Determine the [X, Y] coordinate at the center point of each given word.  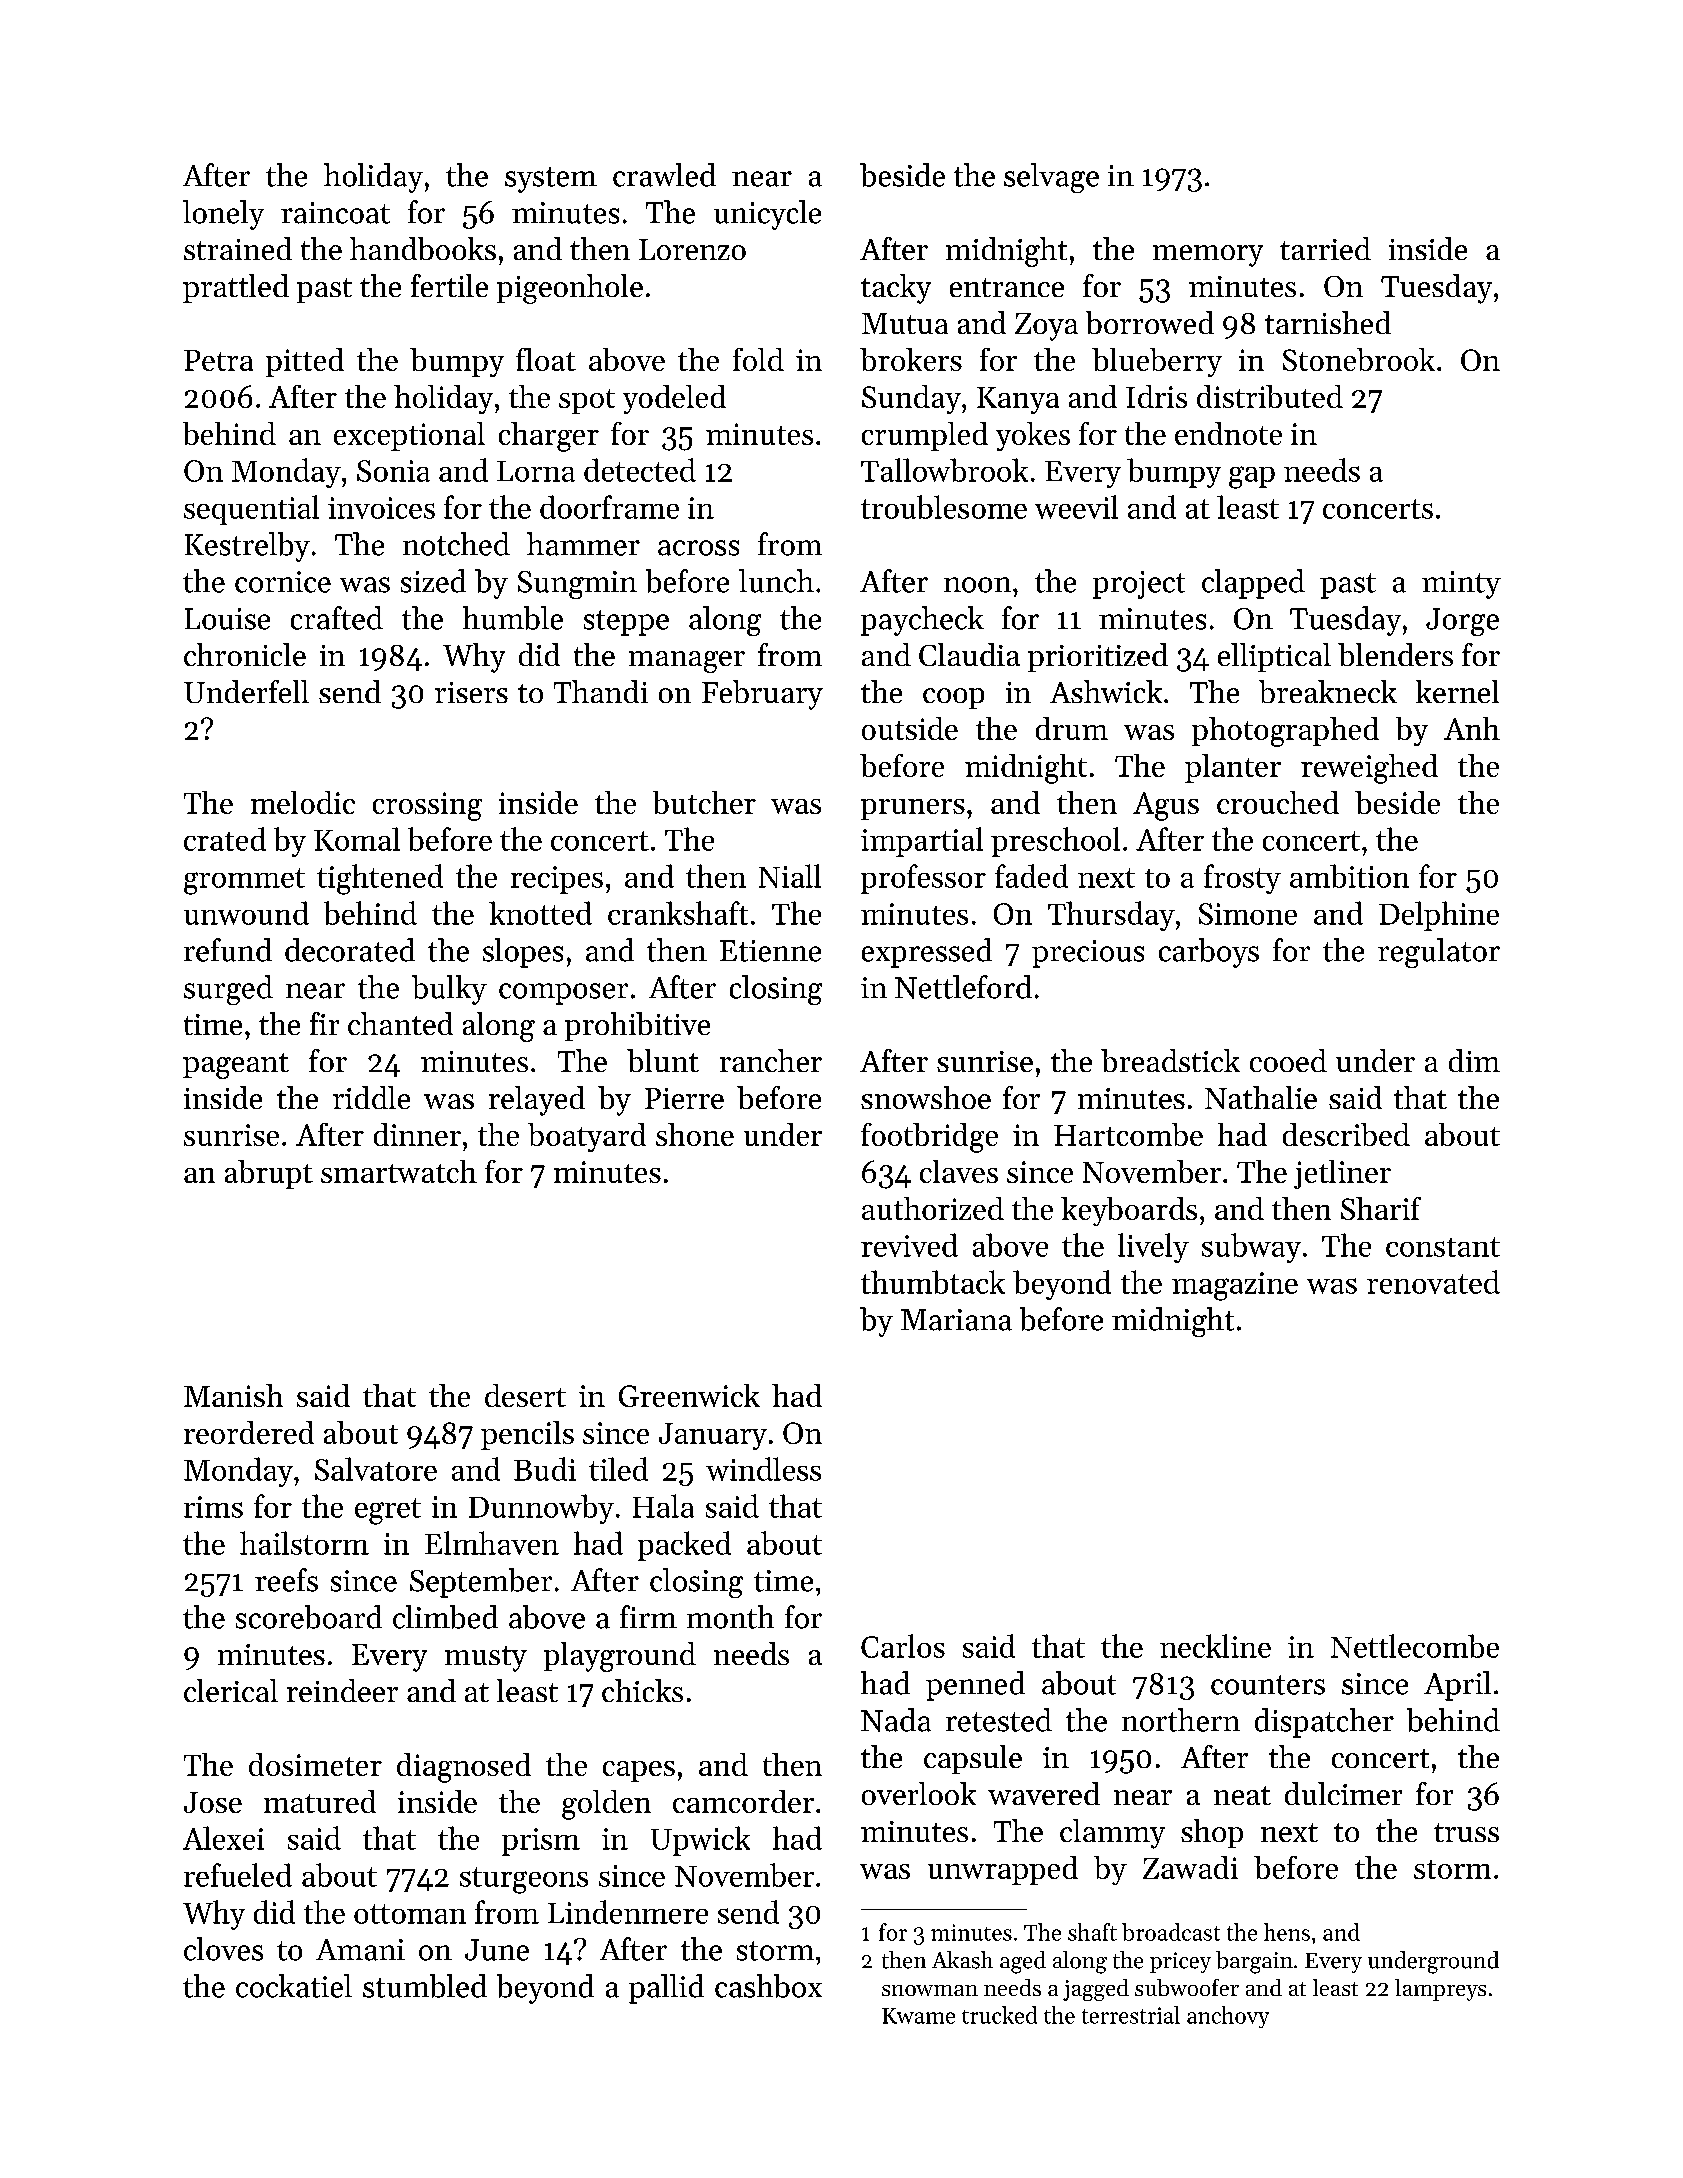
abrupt [269, 1174]
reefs [286, 1580]
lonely [223, 215]
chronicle [245, 654]
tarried [1325, 248]
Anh [1472, 728]
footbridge [929, 1138]
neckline [1215, 1646]
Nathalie [1261, 1097]
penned [975, 1686]
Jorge [1462, 622]
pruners [913, 809]
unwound [246, 913]
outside [910, 728]
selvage [1051, 178]
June [497, 1950]
